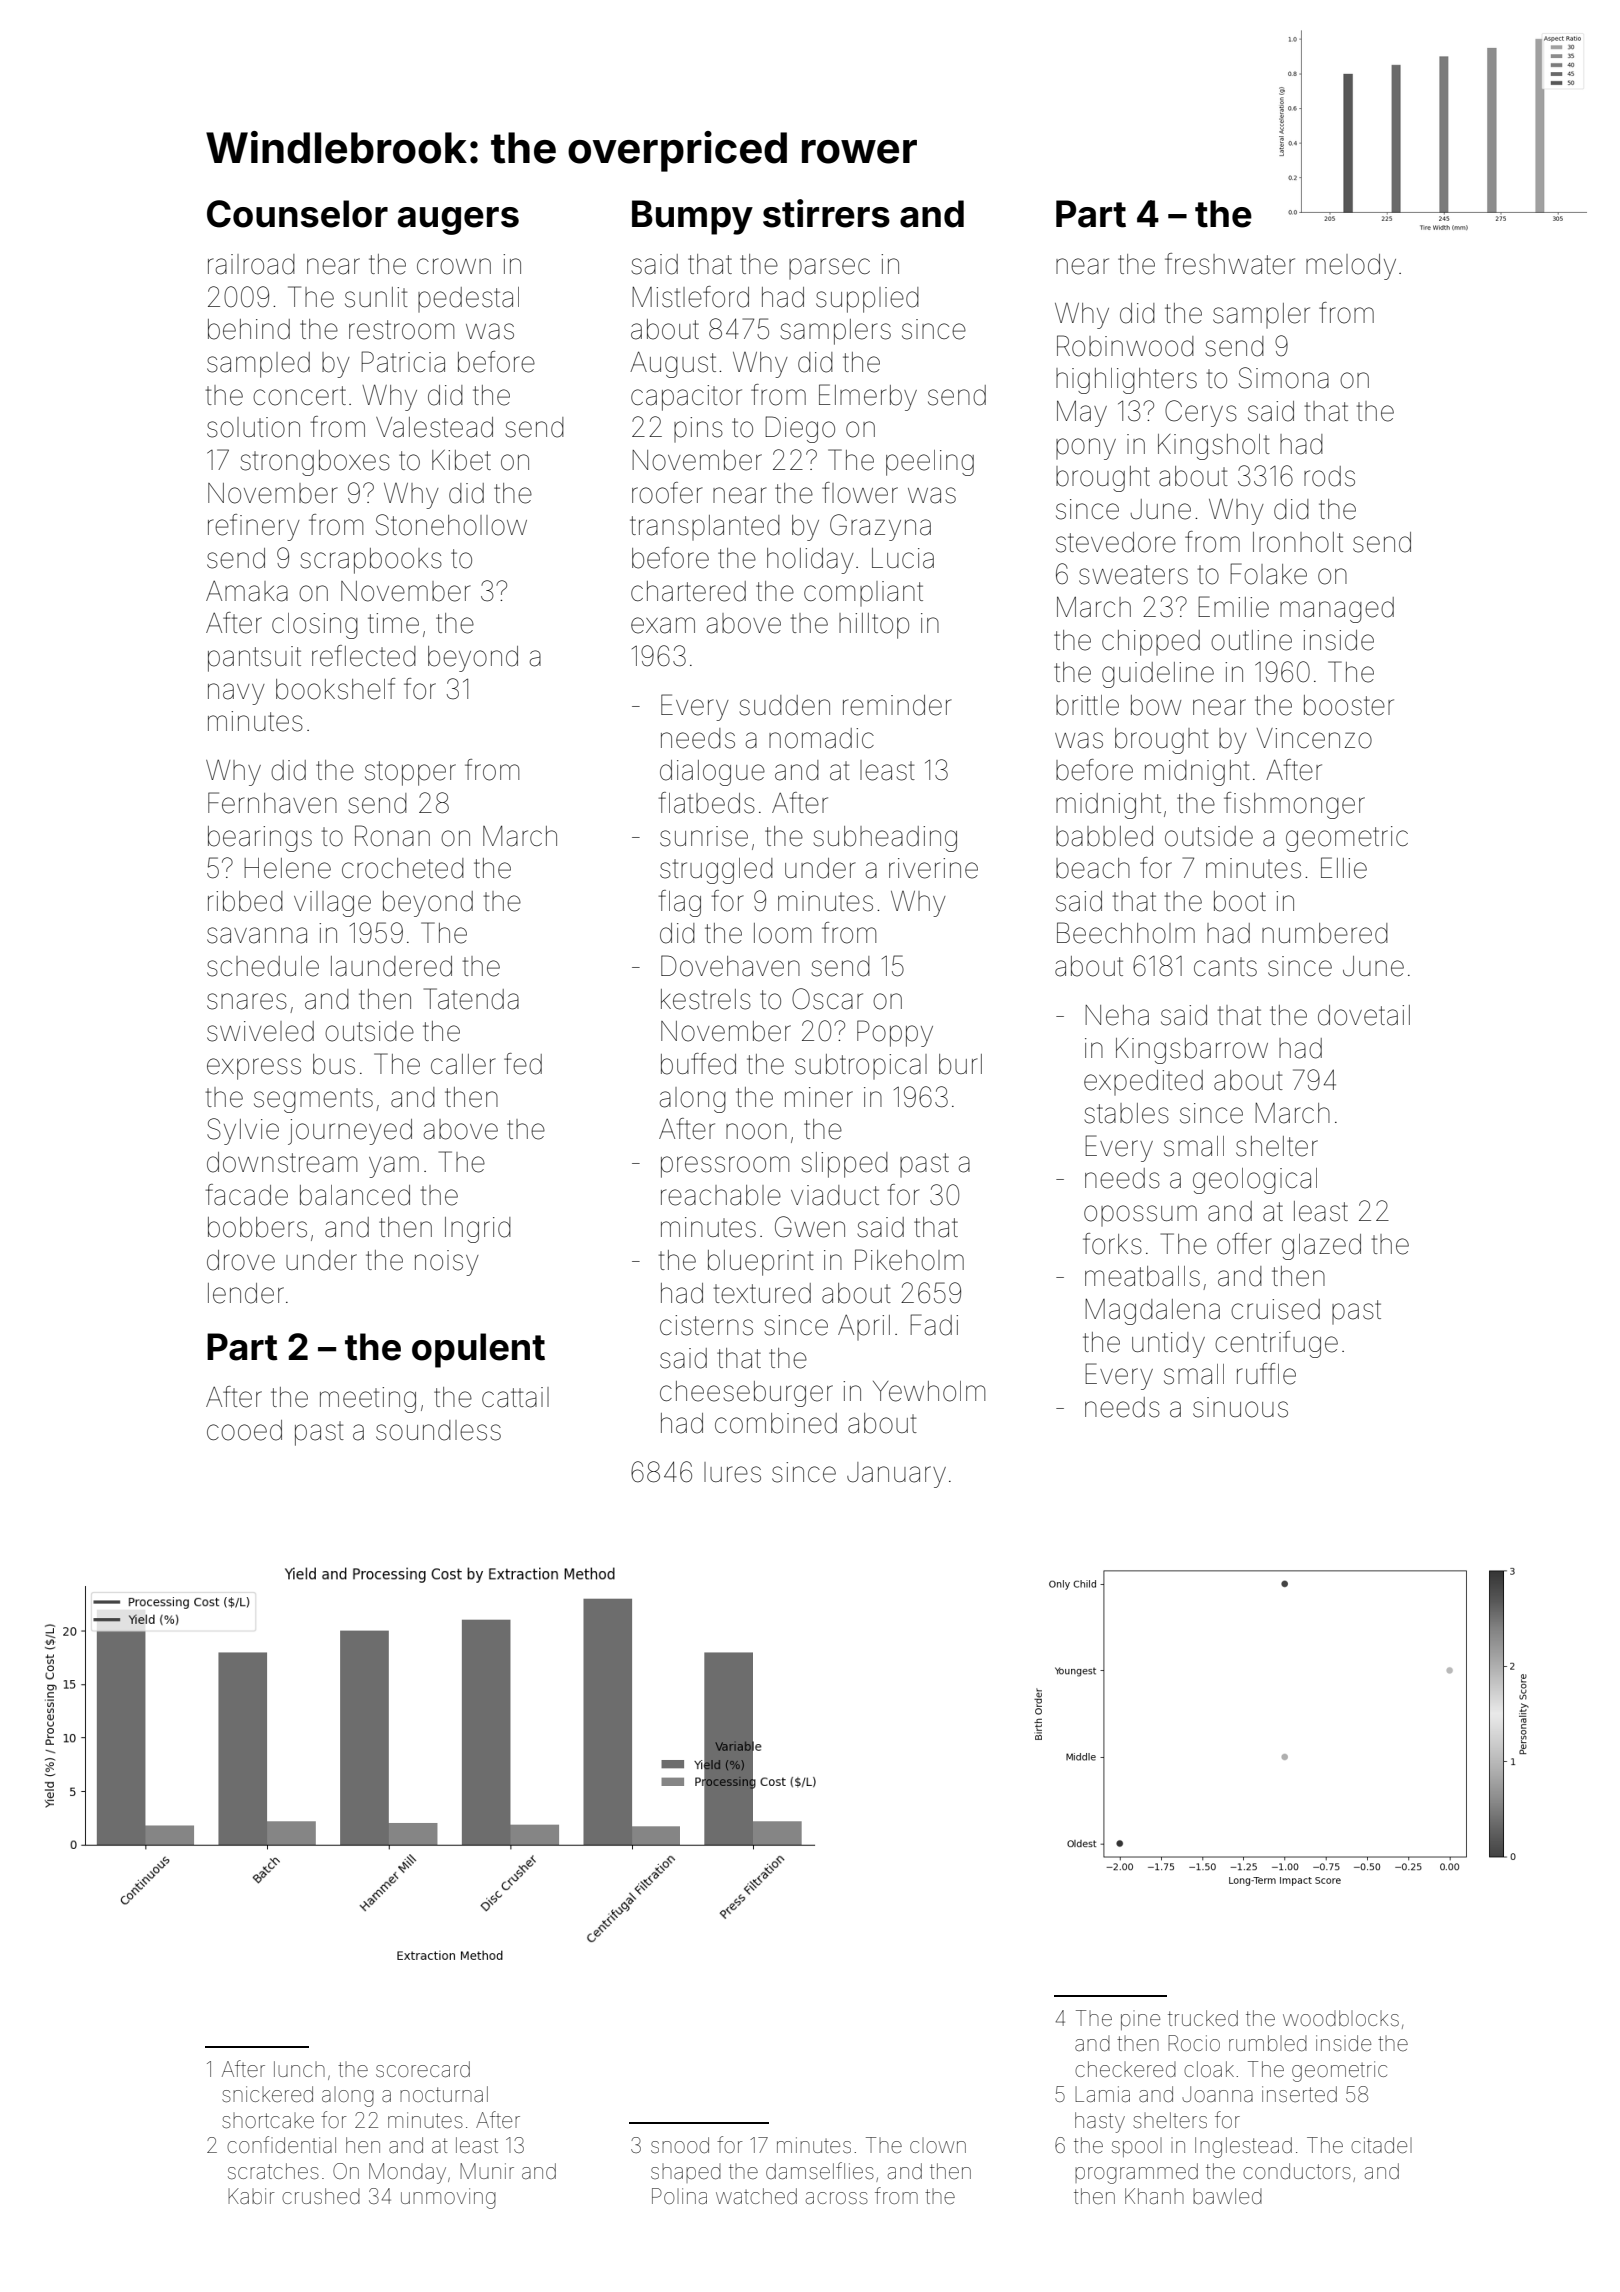 Image resolution: width=1620 pixels, height=2292 pixels. Describe the element at coordinates (1125, 2069) in the page. I see `checkered` at that location.
